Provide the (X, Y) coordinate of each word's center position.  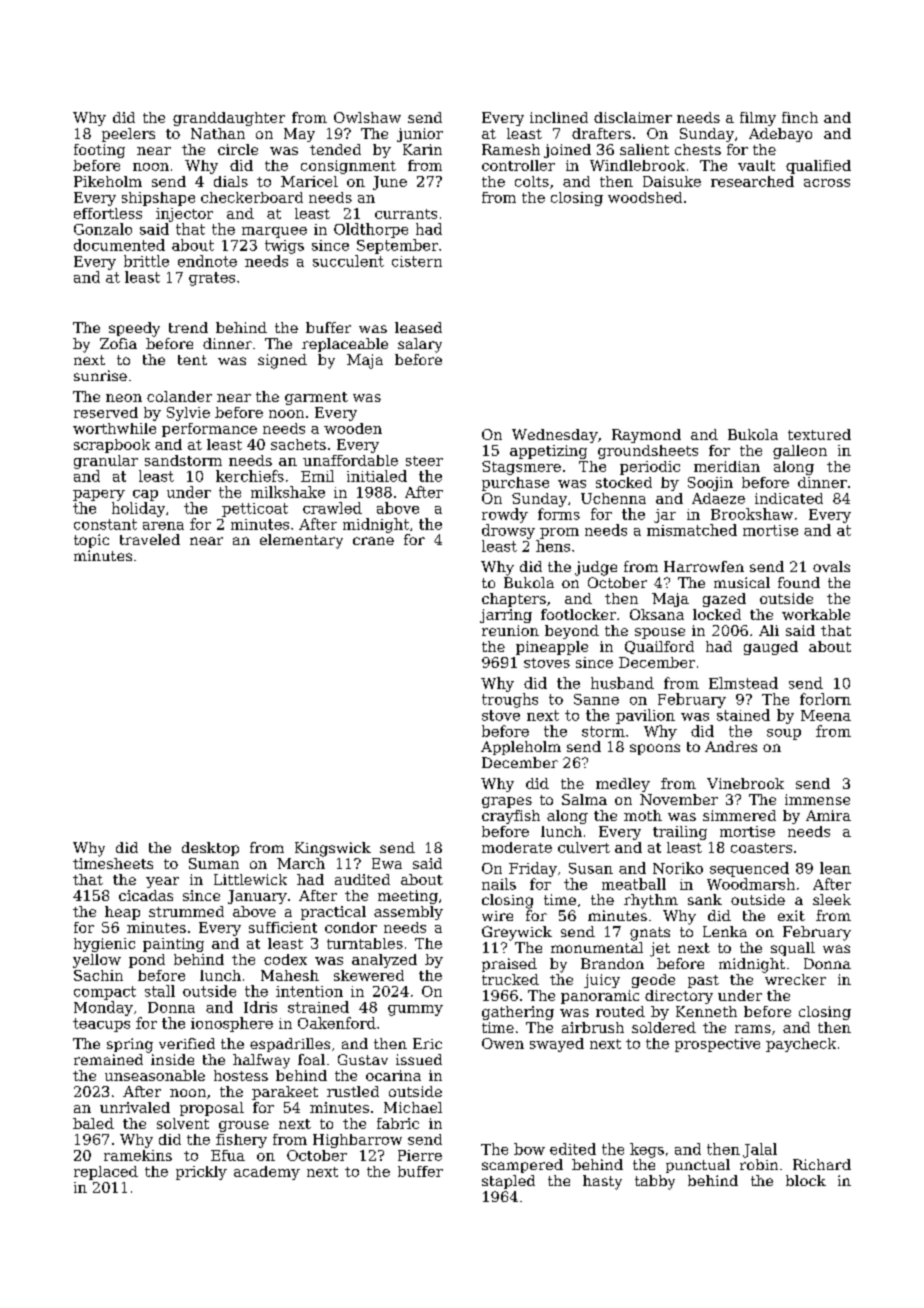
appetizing (548, 452)
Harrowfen (704, 566)
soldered (664, 1027)
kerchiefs (250, 476)
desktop (210, 849)
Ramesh (511, 149)
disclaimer (633, 117)
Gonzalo (103, 229)
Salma (584, 799)
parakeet (285, 1093)
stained (743, 715)
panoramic (600, 997)
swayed (557, 1045)
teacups (101, 1025)
